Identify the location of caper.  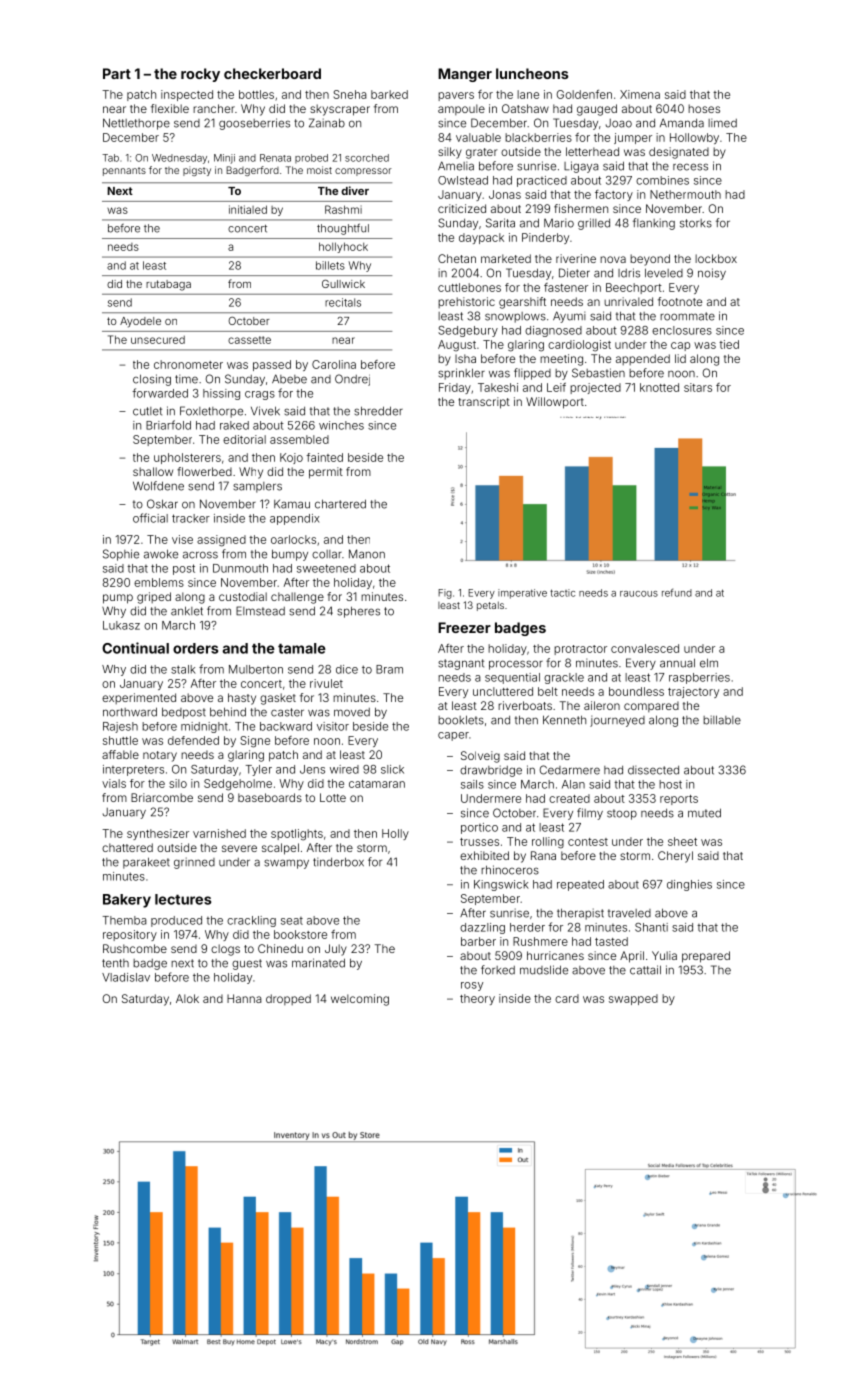
(453, 736).
